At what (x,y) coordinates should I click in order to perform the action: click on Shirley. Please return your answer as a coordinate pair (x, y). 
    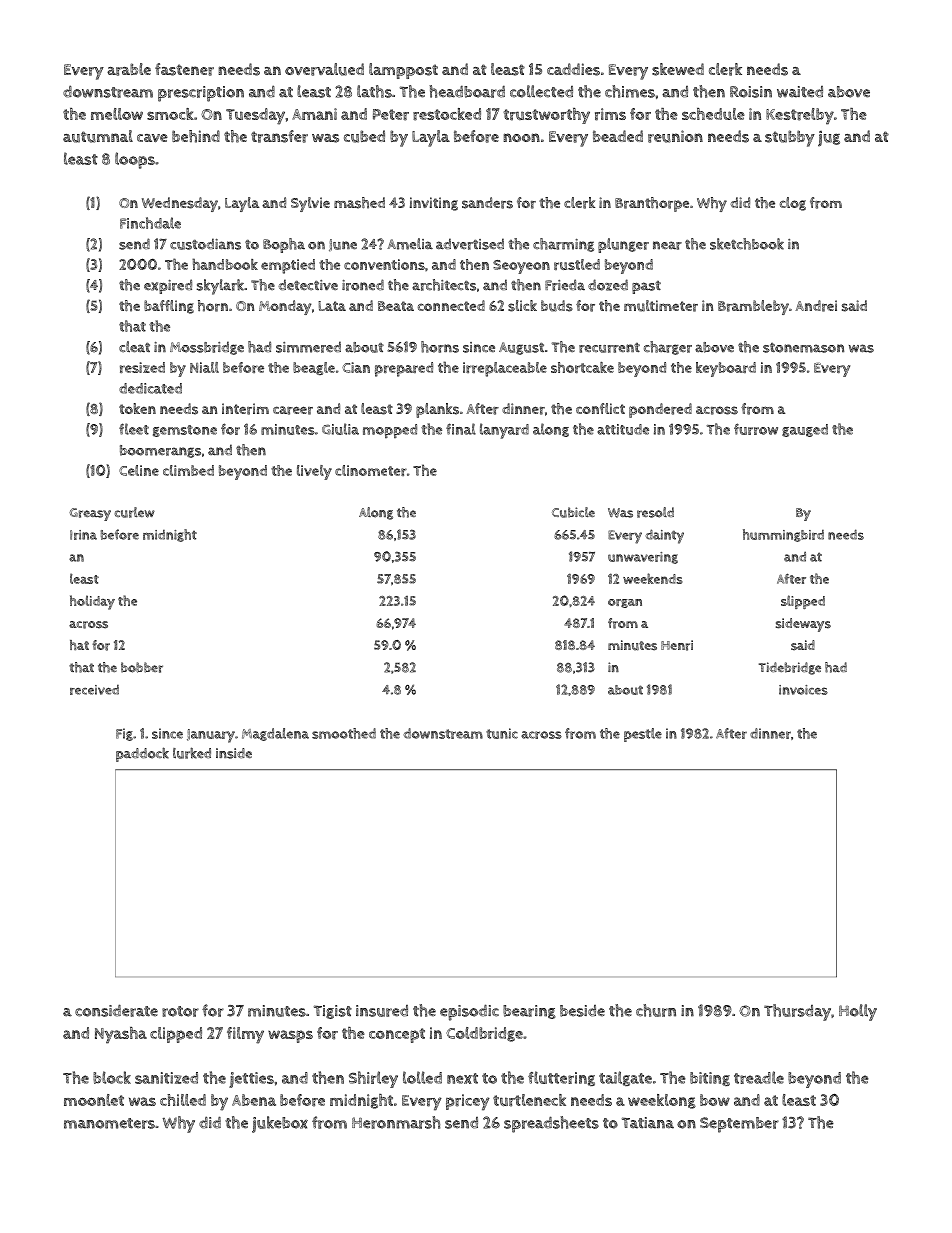
    Looking at the image, I should click on (373, 1079).
